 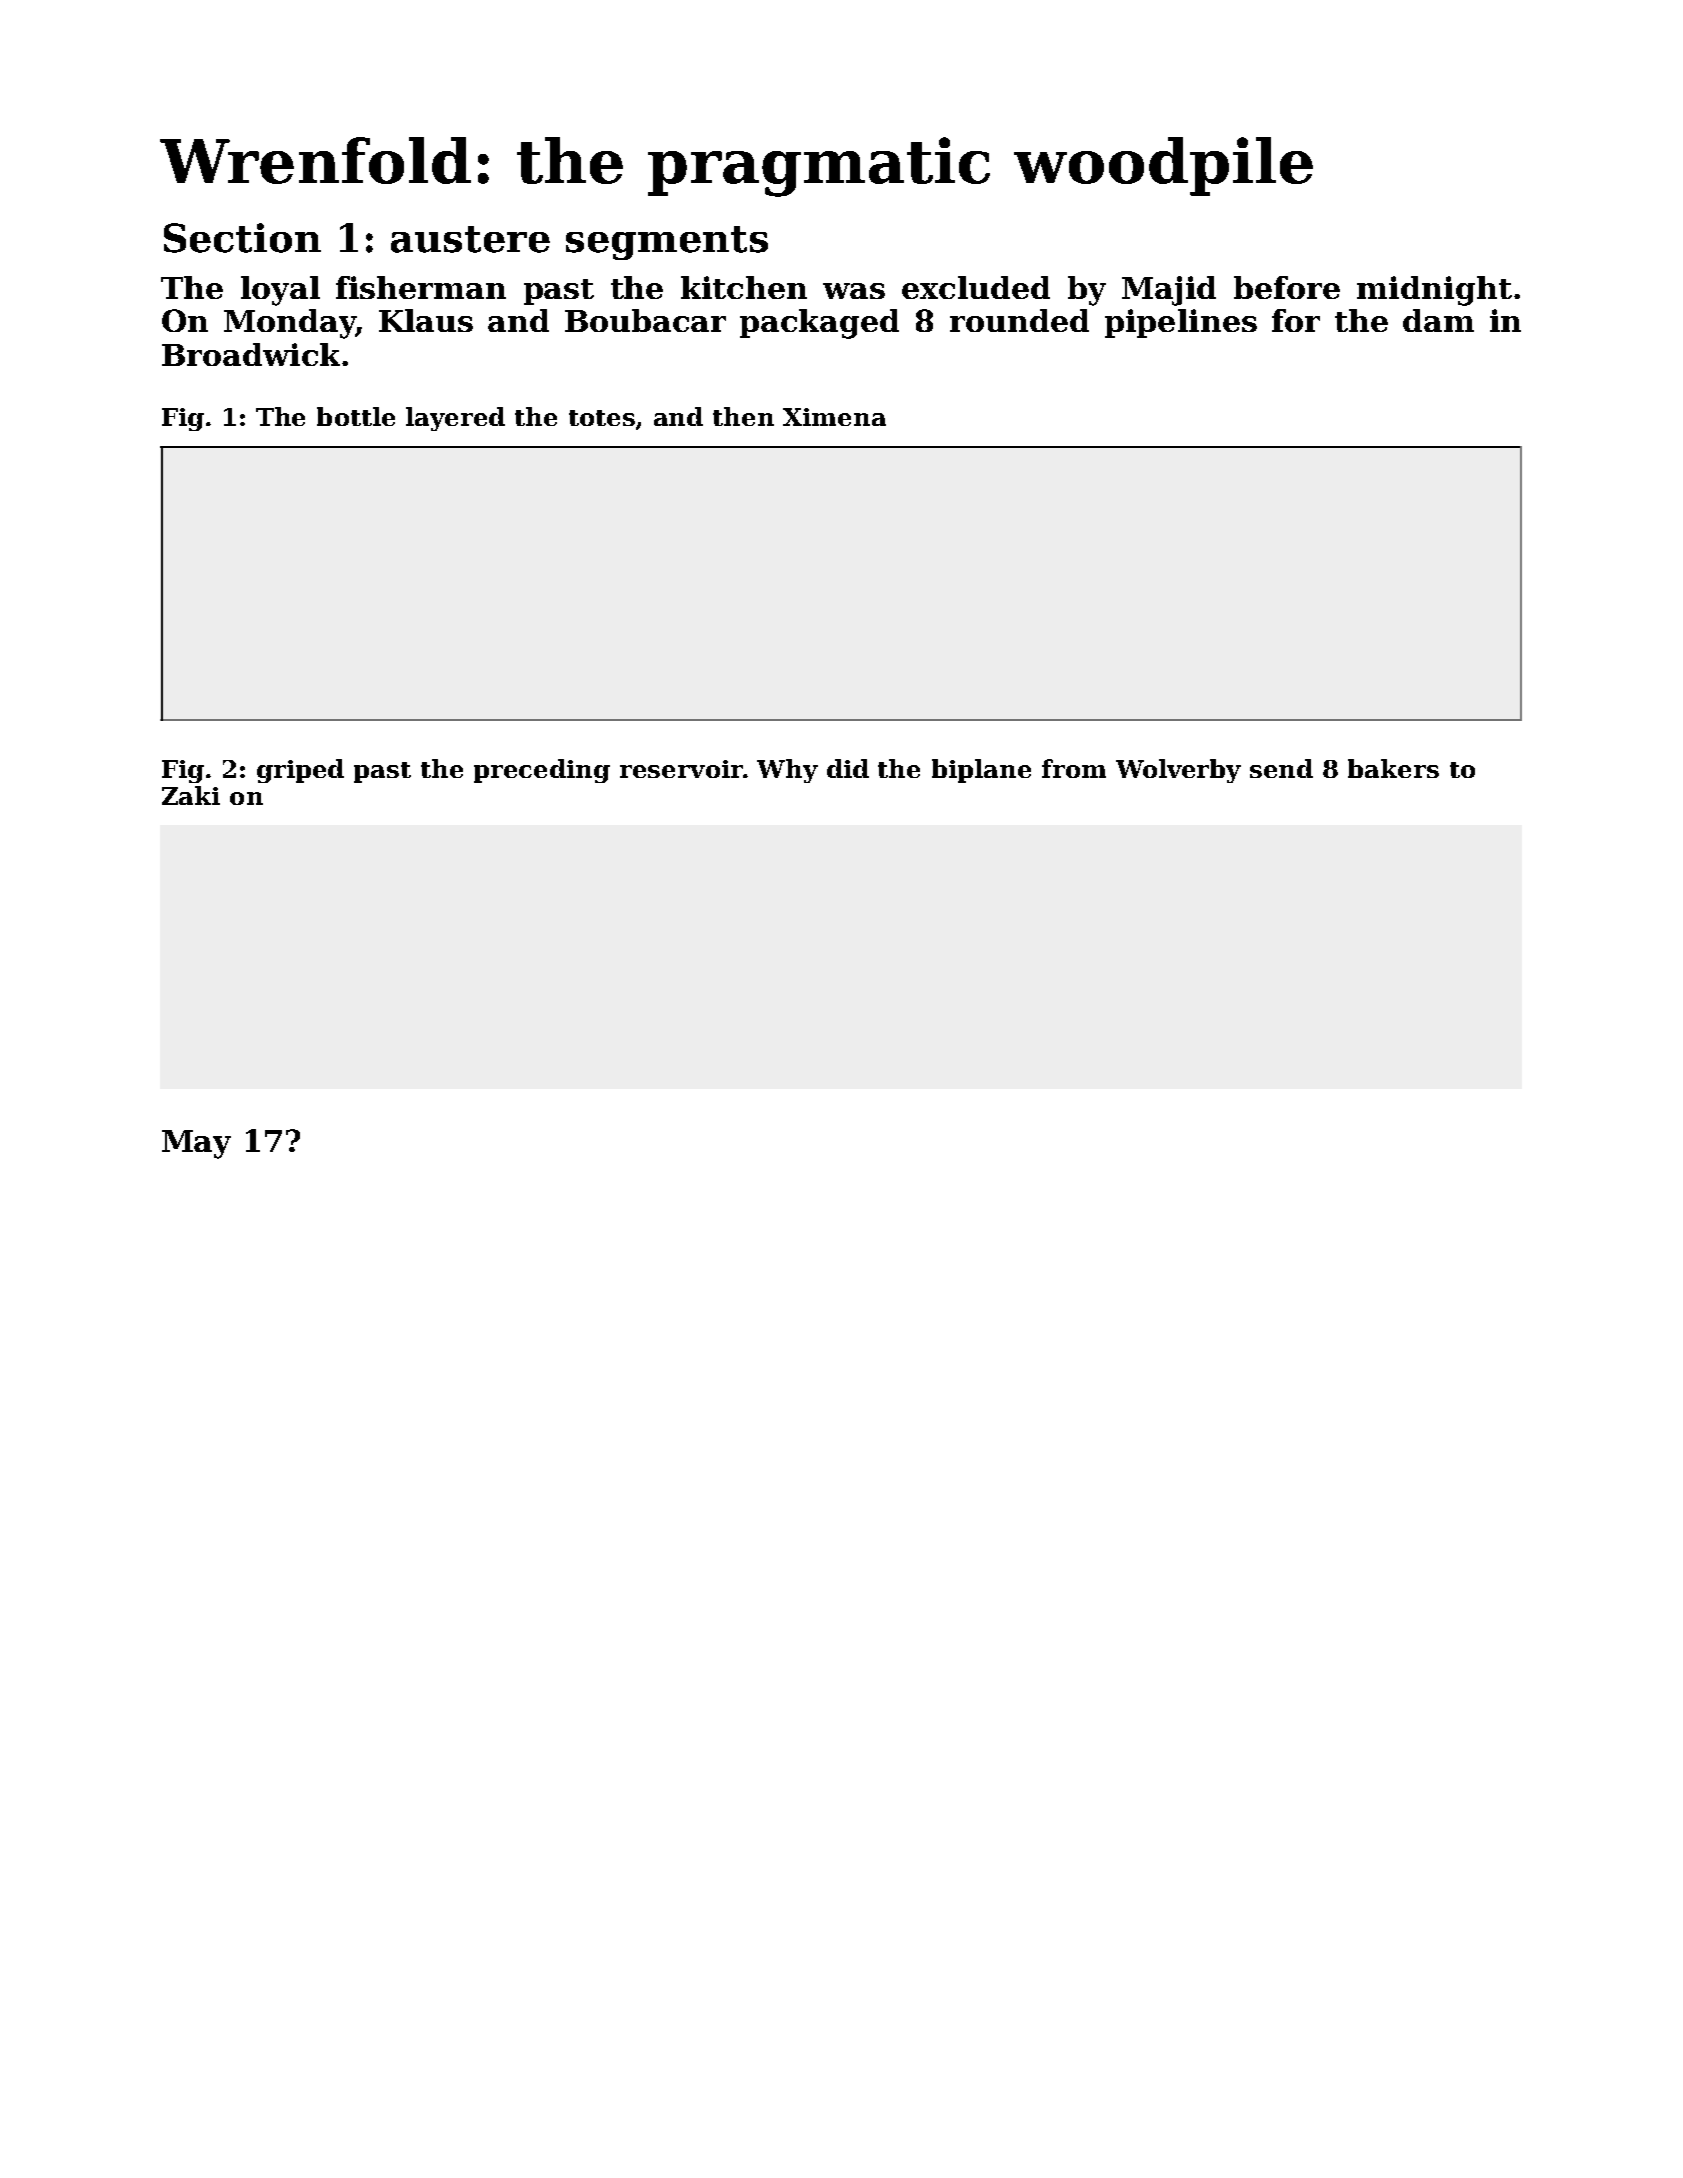 I want to click on was, so click(x=854, y=291).
